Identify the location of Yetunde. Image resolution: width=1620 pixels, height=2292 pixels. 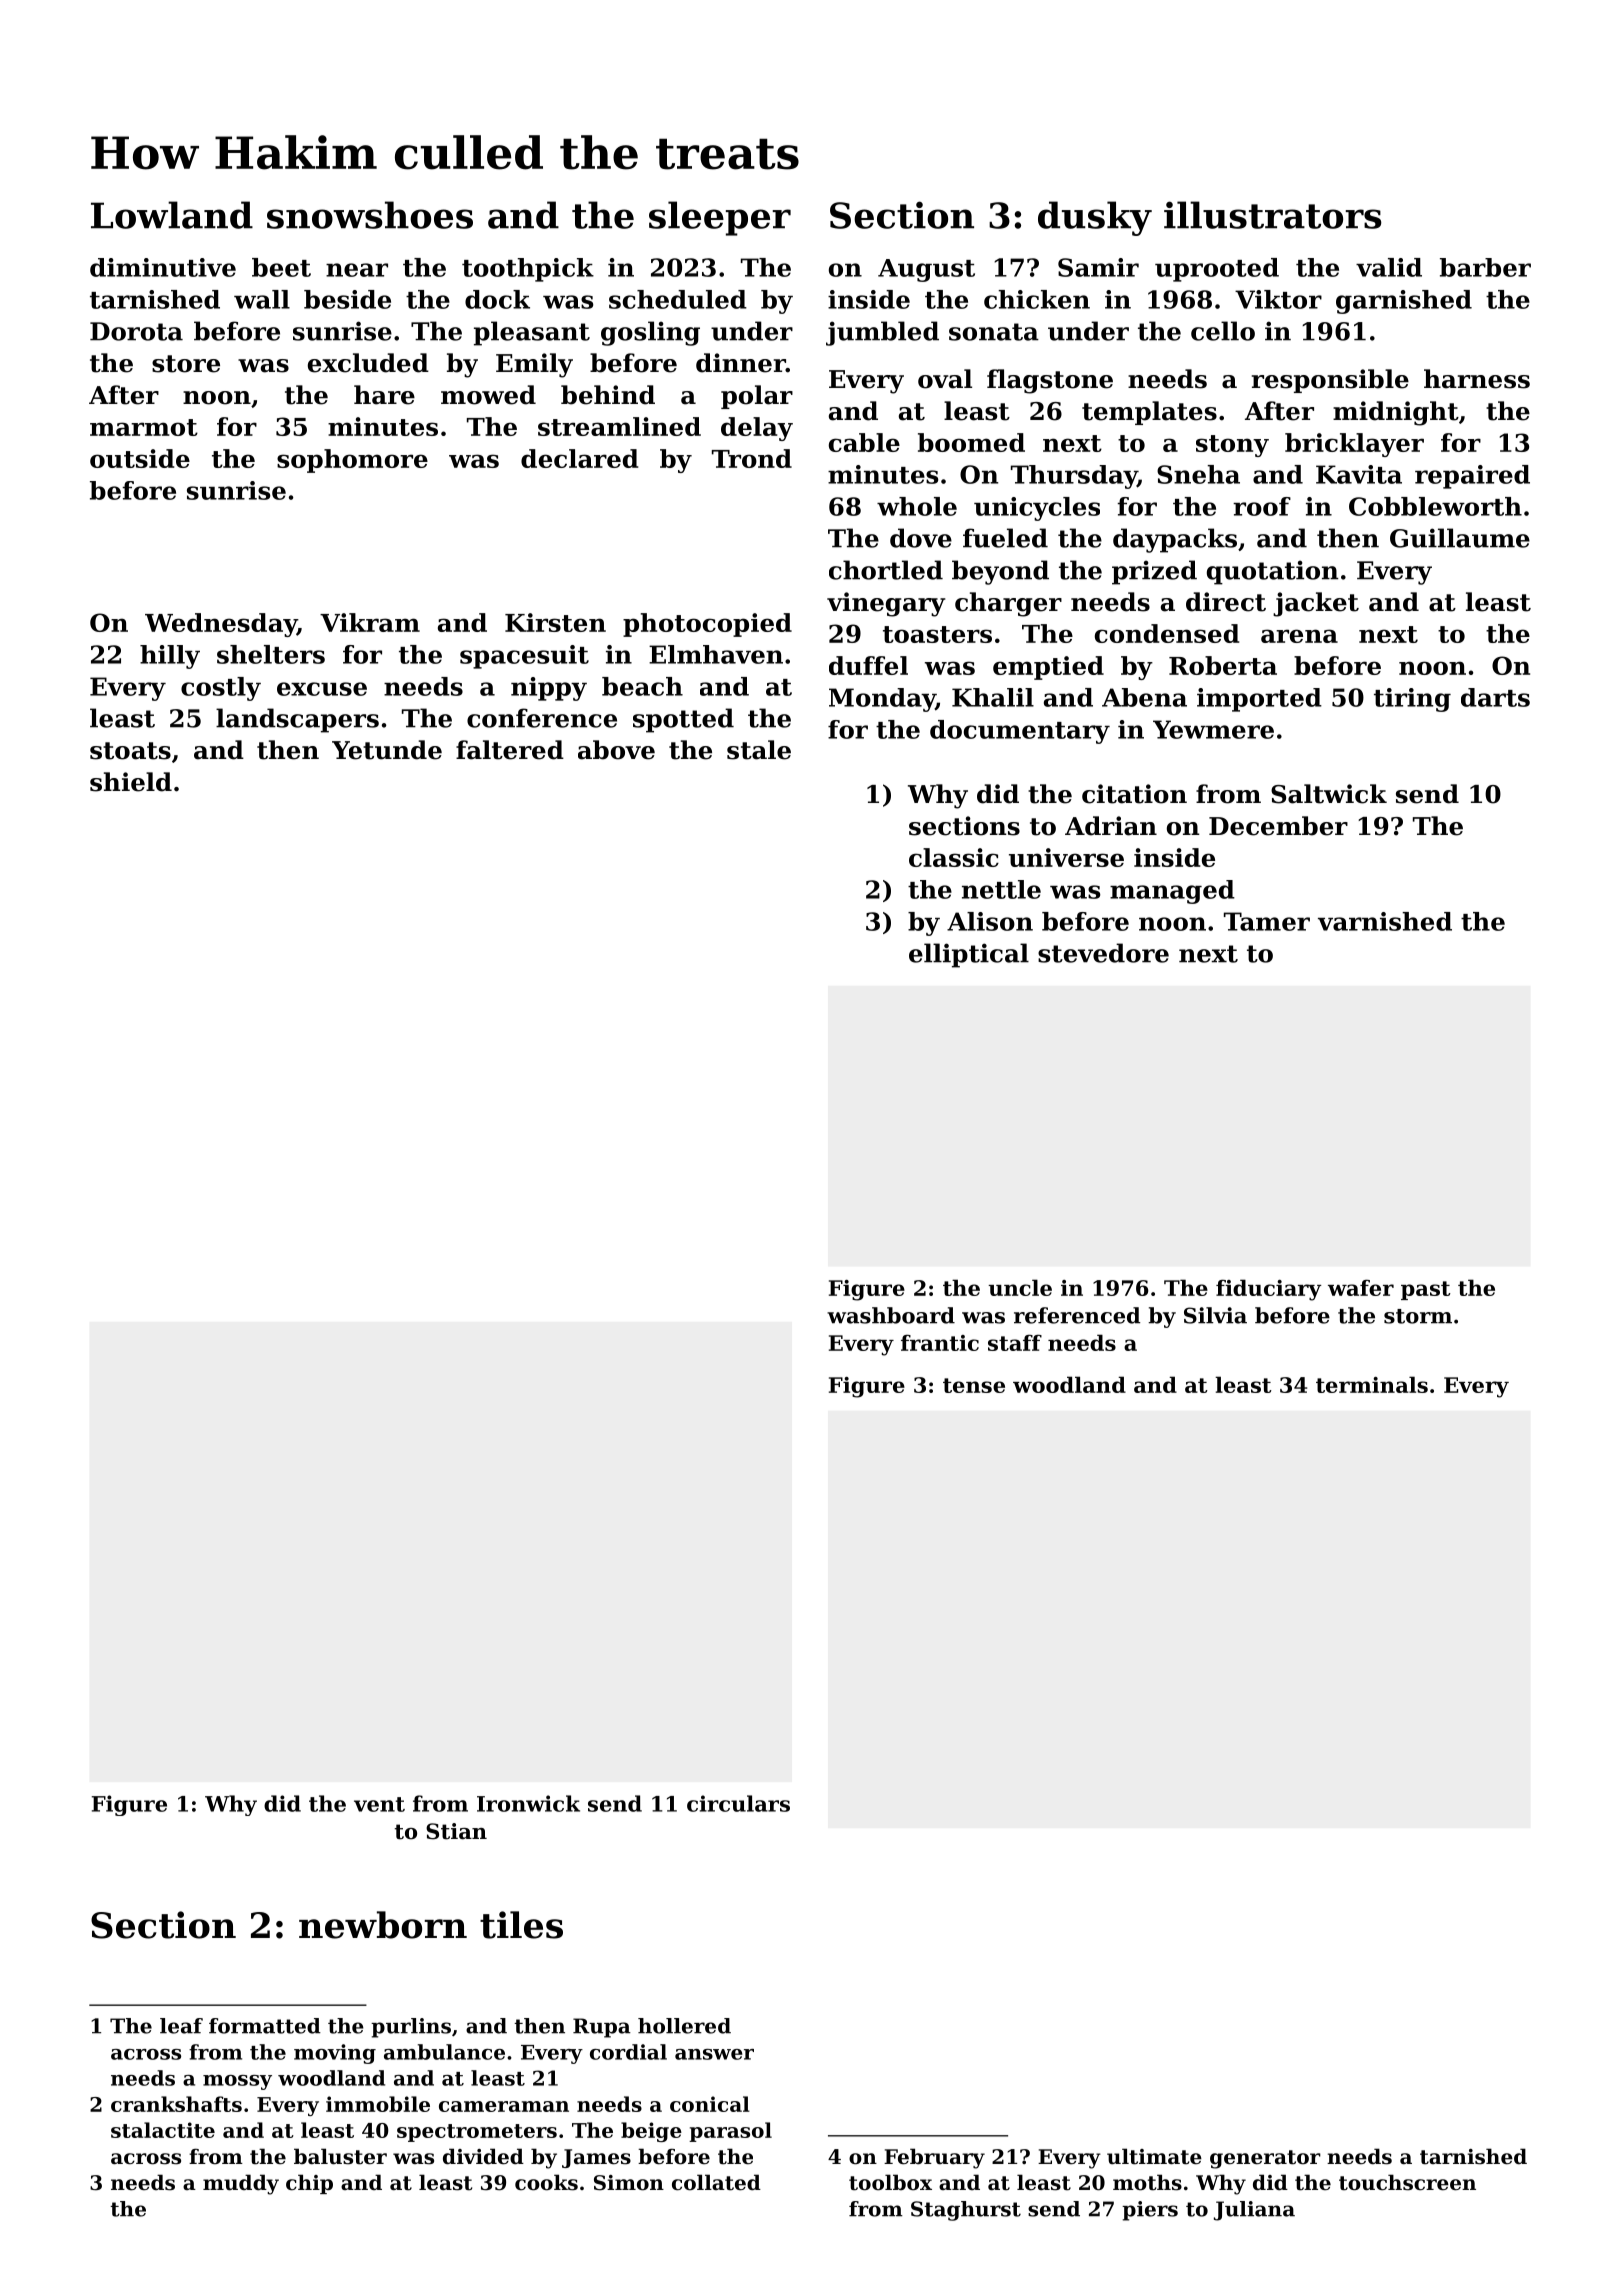
(387, 750).
